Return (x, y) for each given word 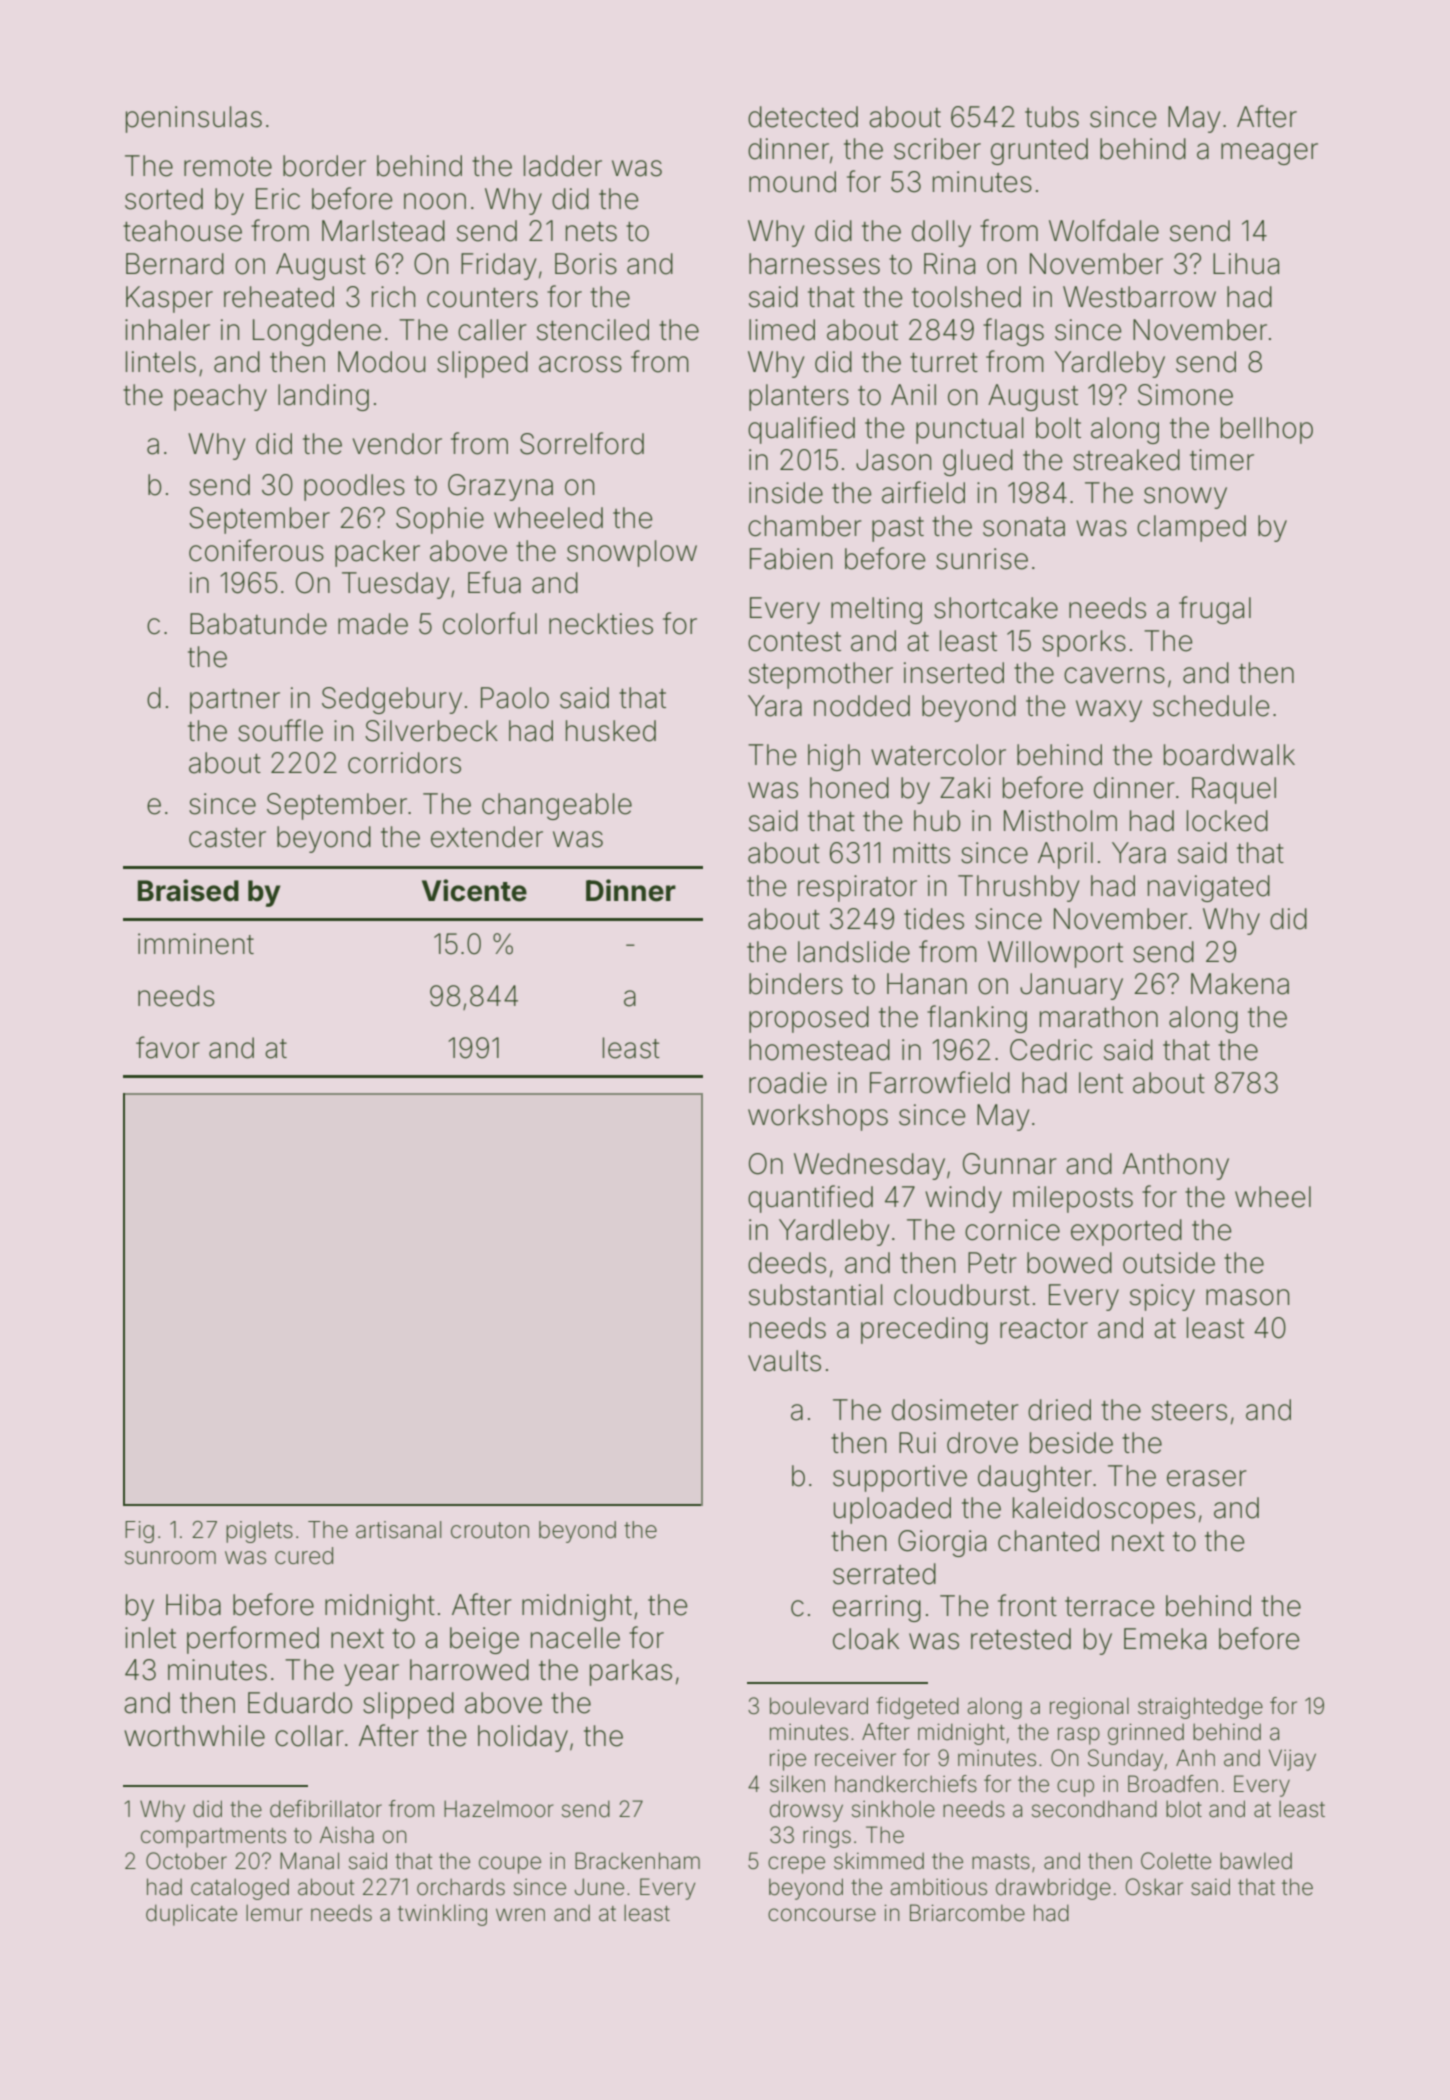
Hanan (927, 984)
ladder (563, 166)
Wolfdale (1104, 230)
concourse (822, 1915)
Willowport (1055, 954)
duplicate (191, 1915)
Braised (188, 890)
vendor (397, 444)
